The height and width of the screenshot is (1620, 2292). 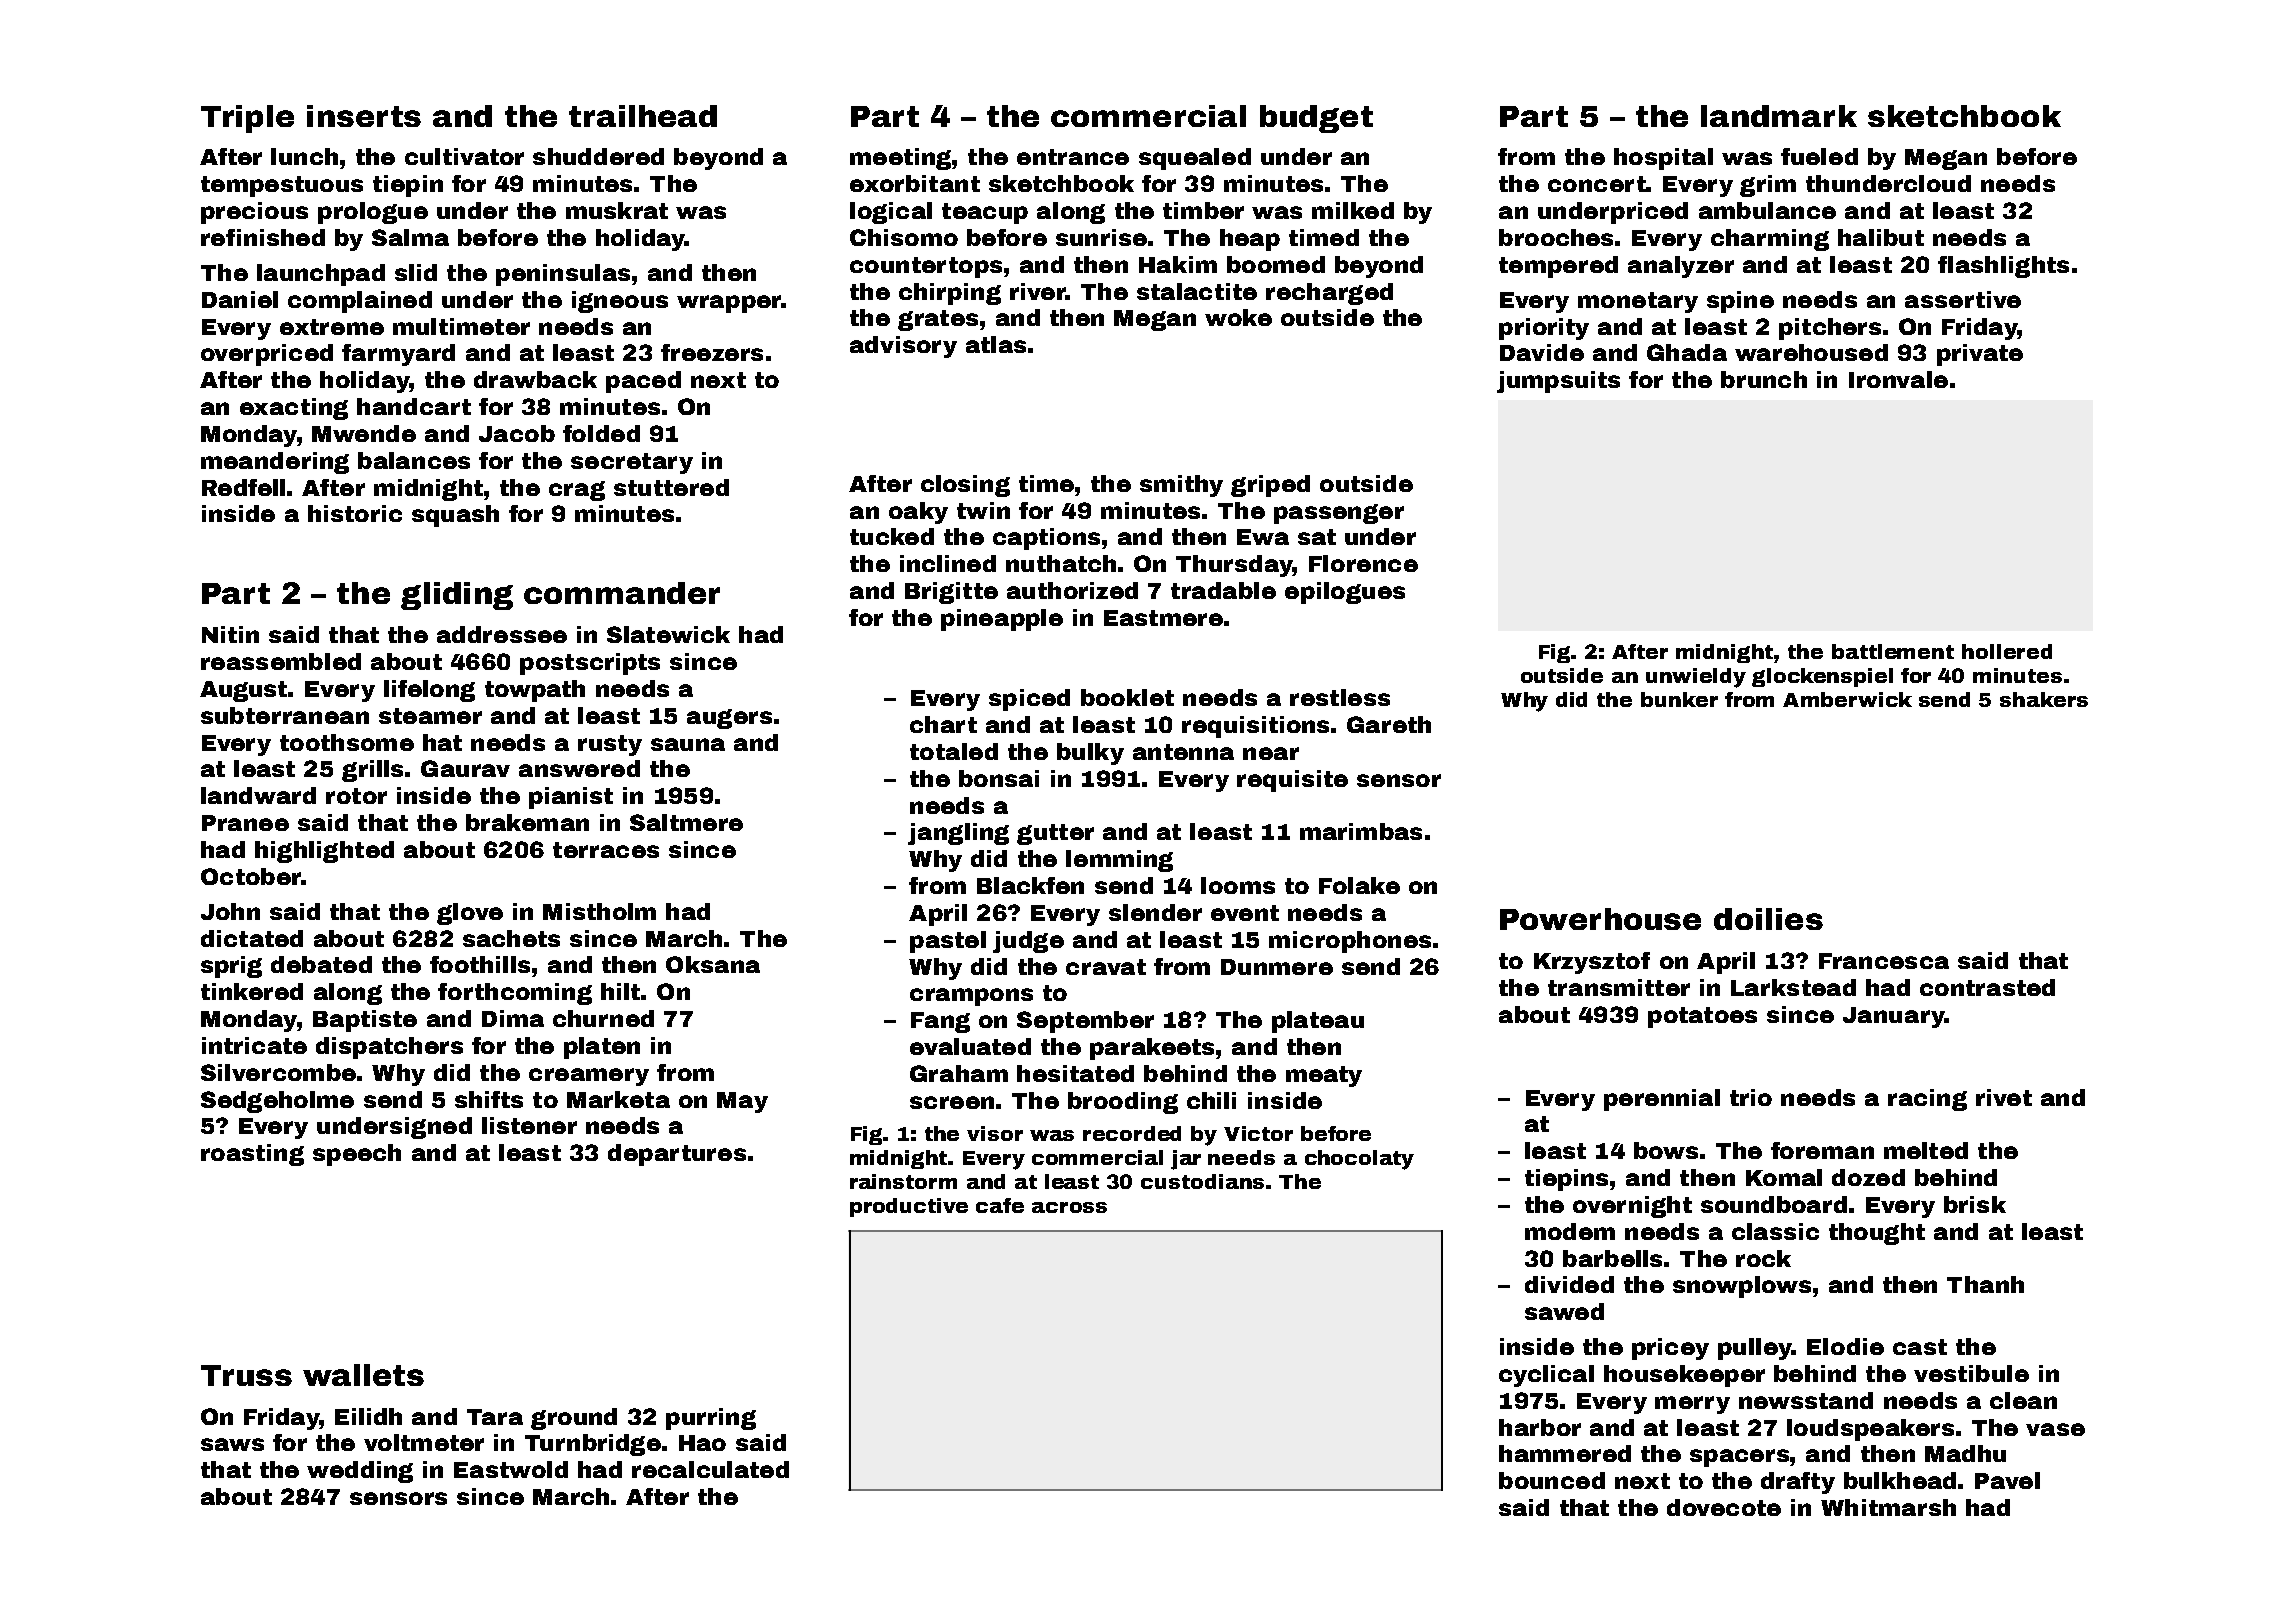 What do you see at coordinates (1819, 156) in the screenshot?
I see `fueled` at bounding box center [1819, 156].
